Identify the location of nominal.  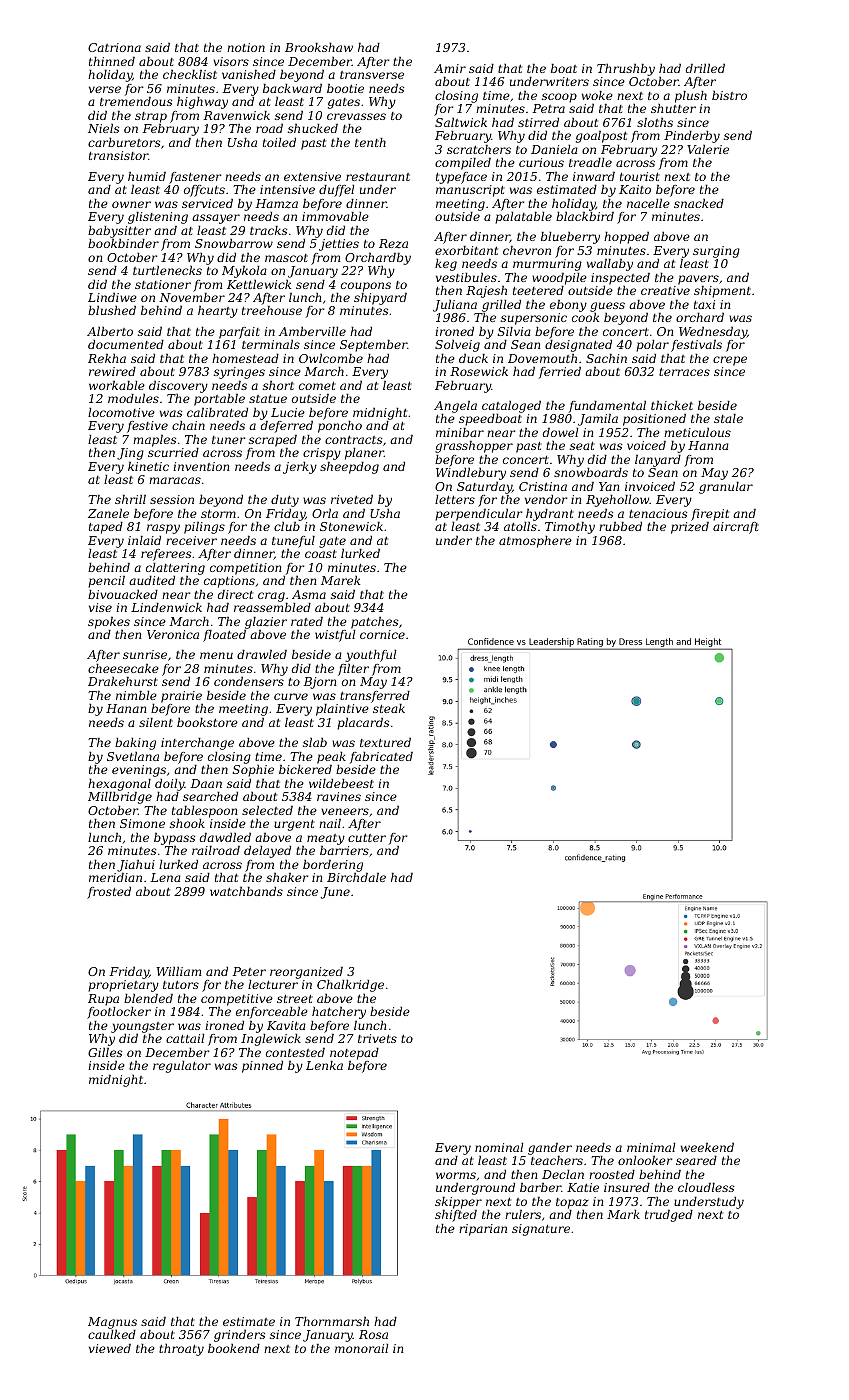
(499, 1147).
